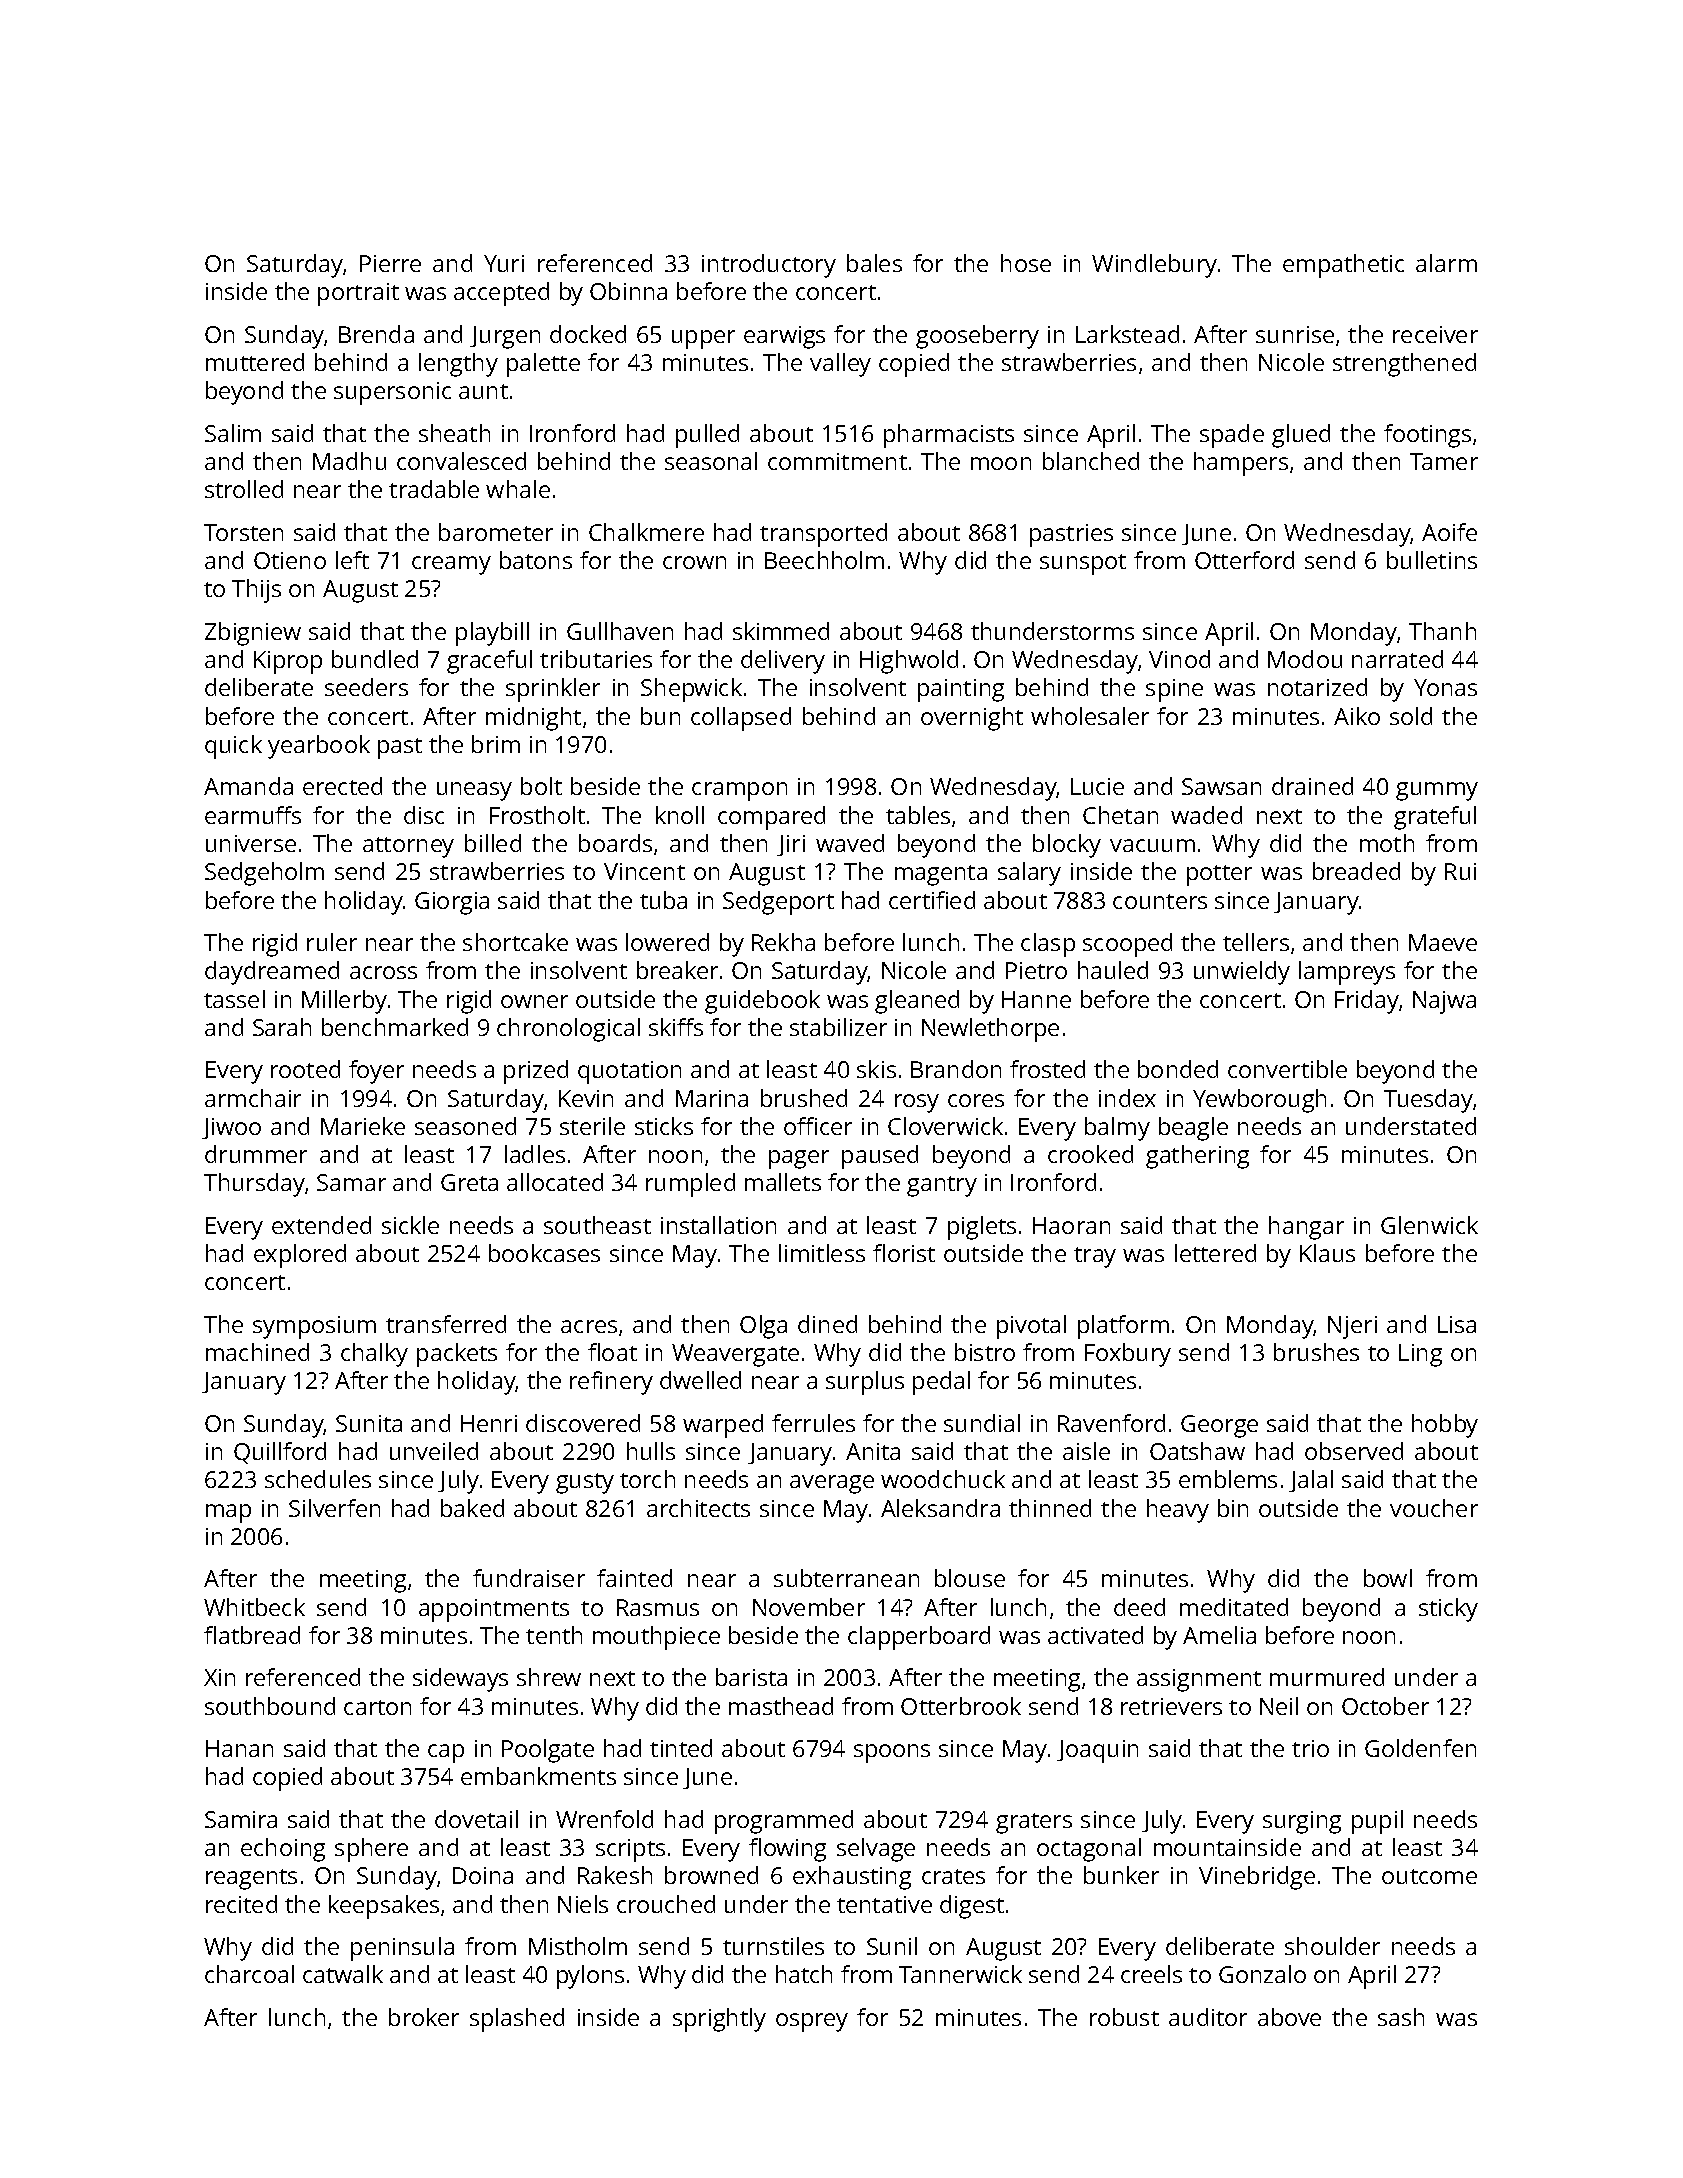 This screenshot has width=1683, height=2178. Describe the element at coordinates (1460, 871) in the screenshot. I see `Rui` at that location.
